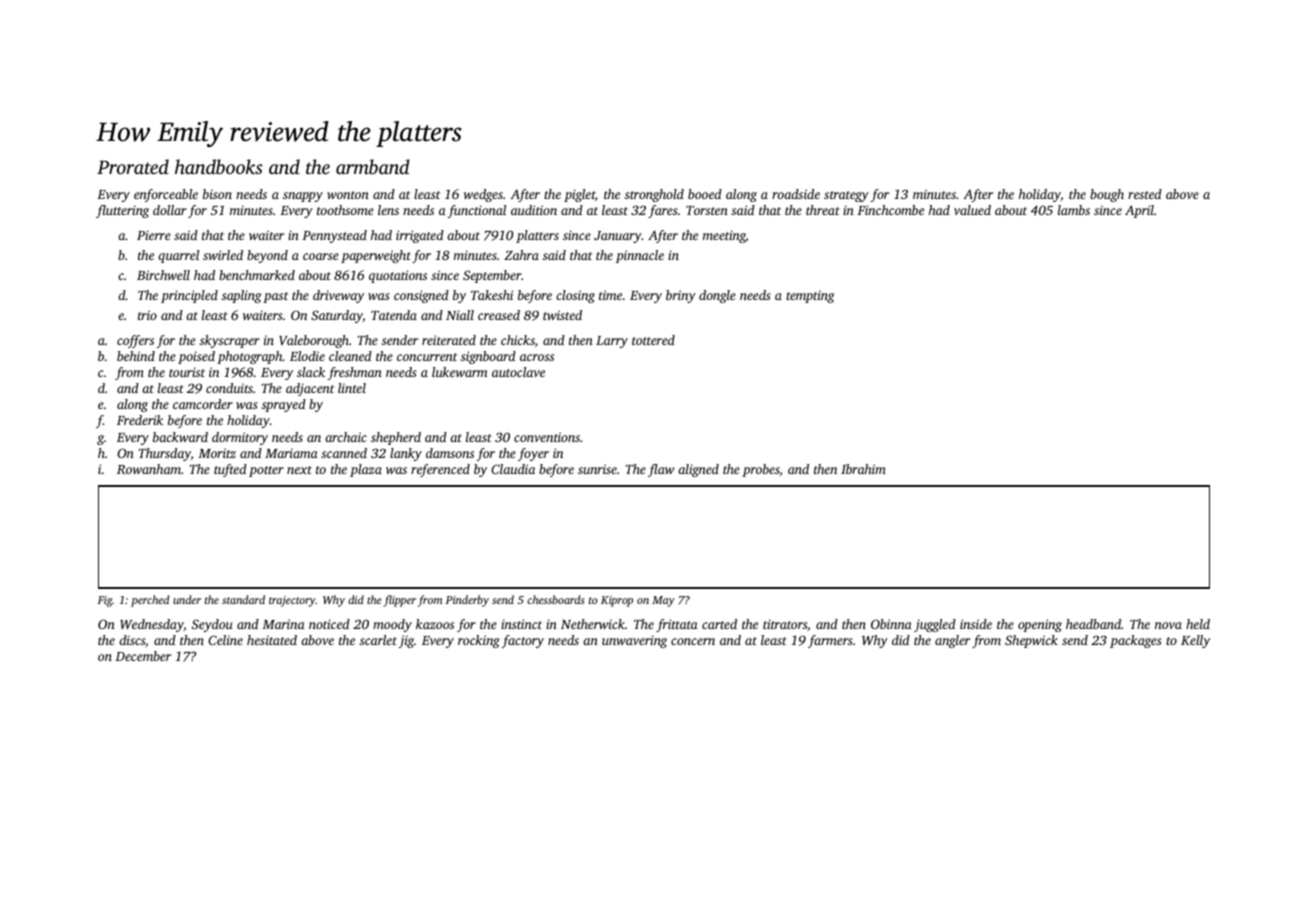 The image size is (1308, 924). I want to click on roadside, so click(796, 194).
